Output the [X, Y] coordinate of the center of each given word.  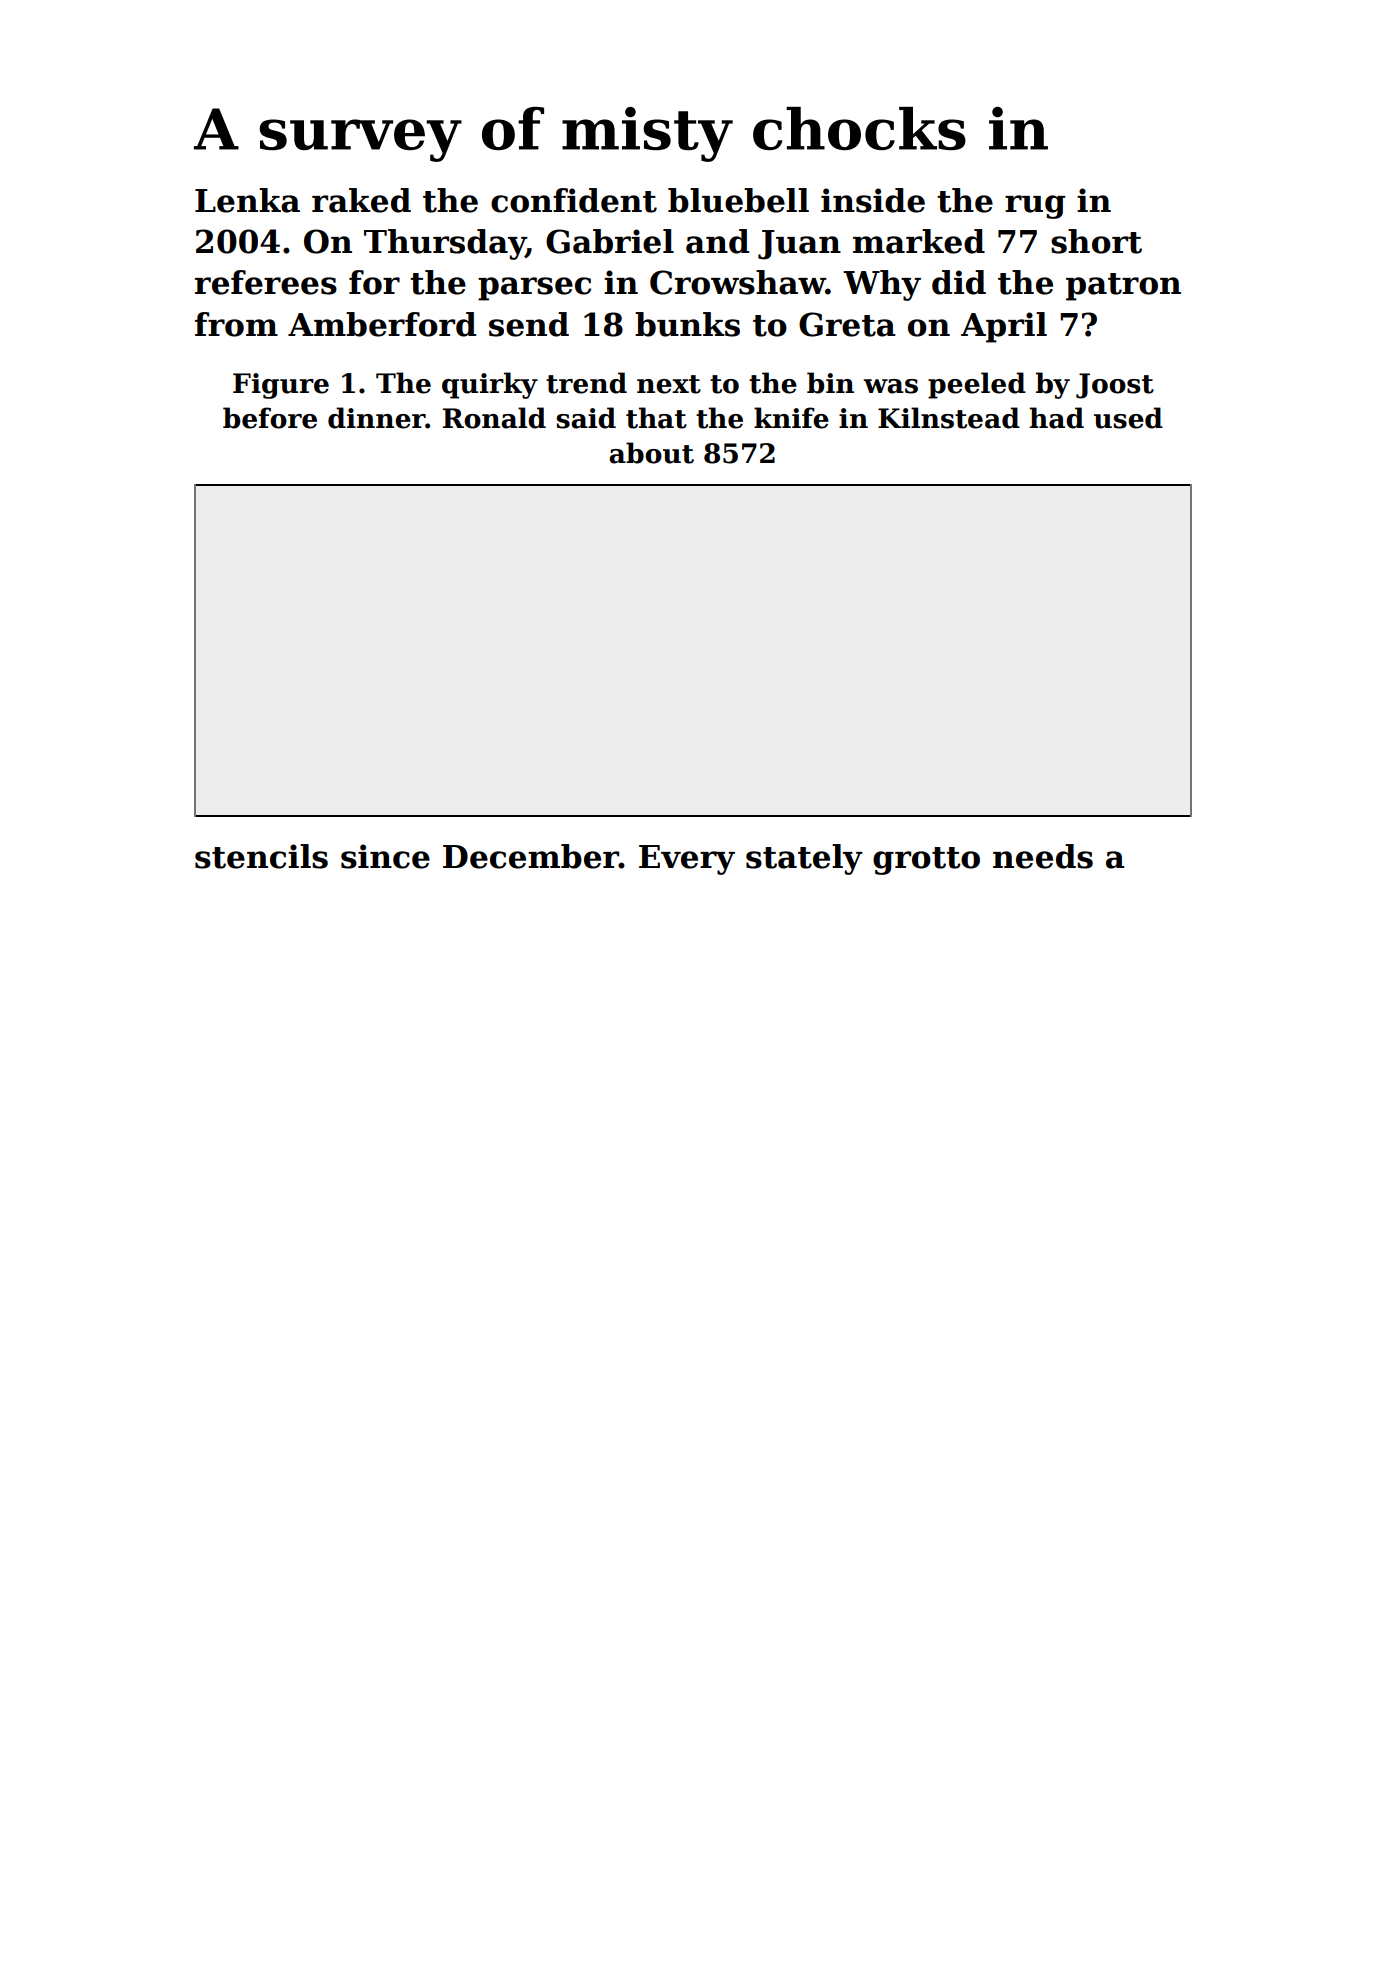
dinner [377, 418]
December [531, 856]
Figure [281, 386]
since [385, 856]
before [270, 418]
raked [361, 200]
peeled [977, 385]
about [651, 453]
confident [574, 200]
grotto [926, 861]
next [669, 384]
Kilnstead [949, 418]
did [959, 282]
